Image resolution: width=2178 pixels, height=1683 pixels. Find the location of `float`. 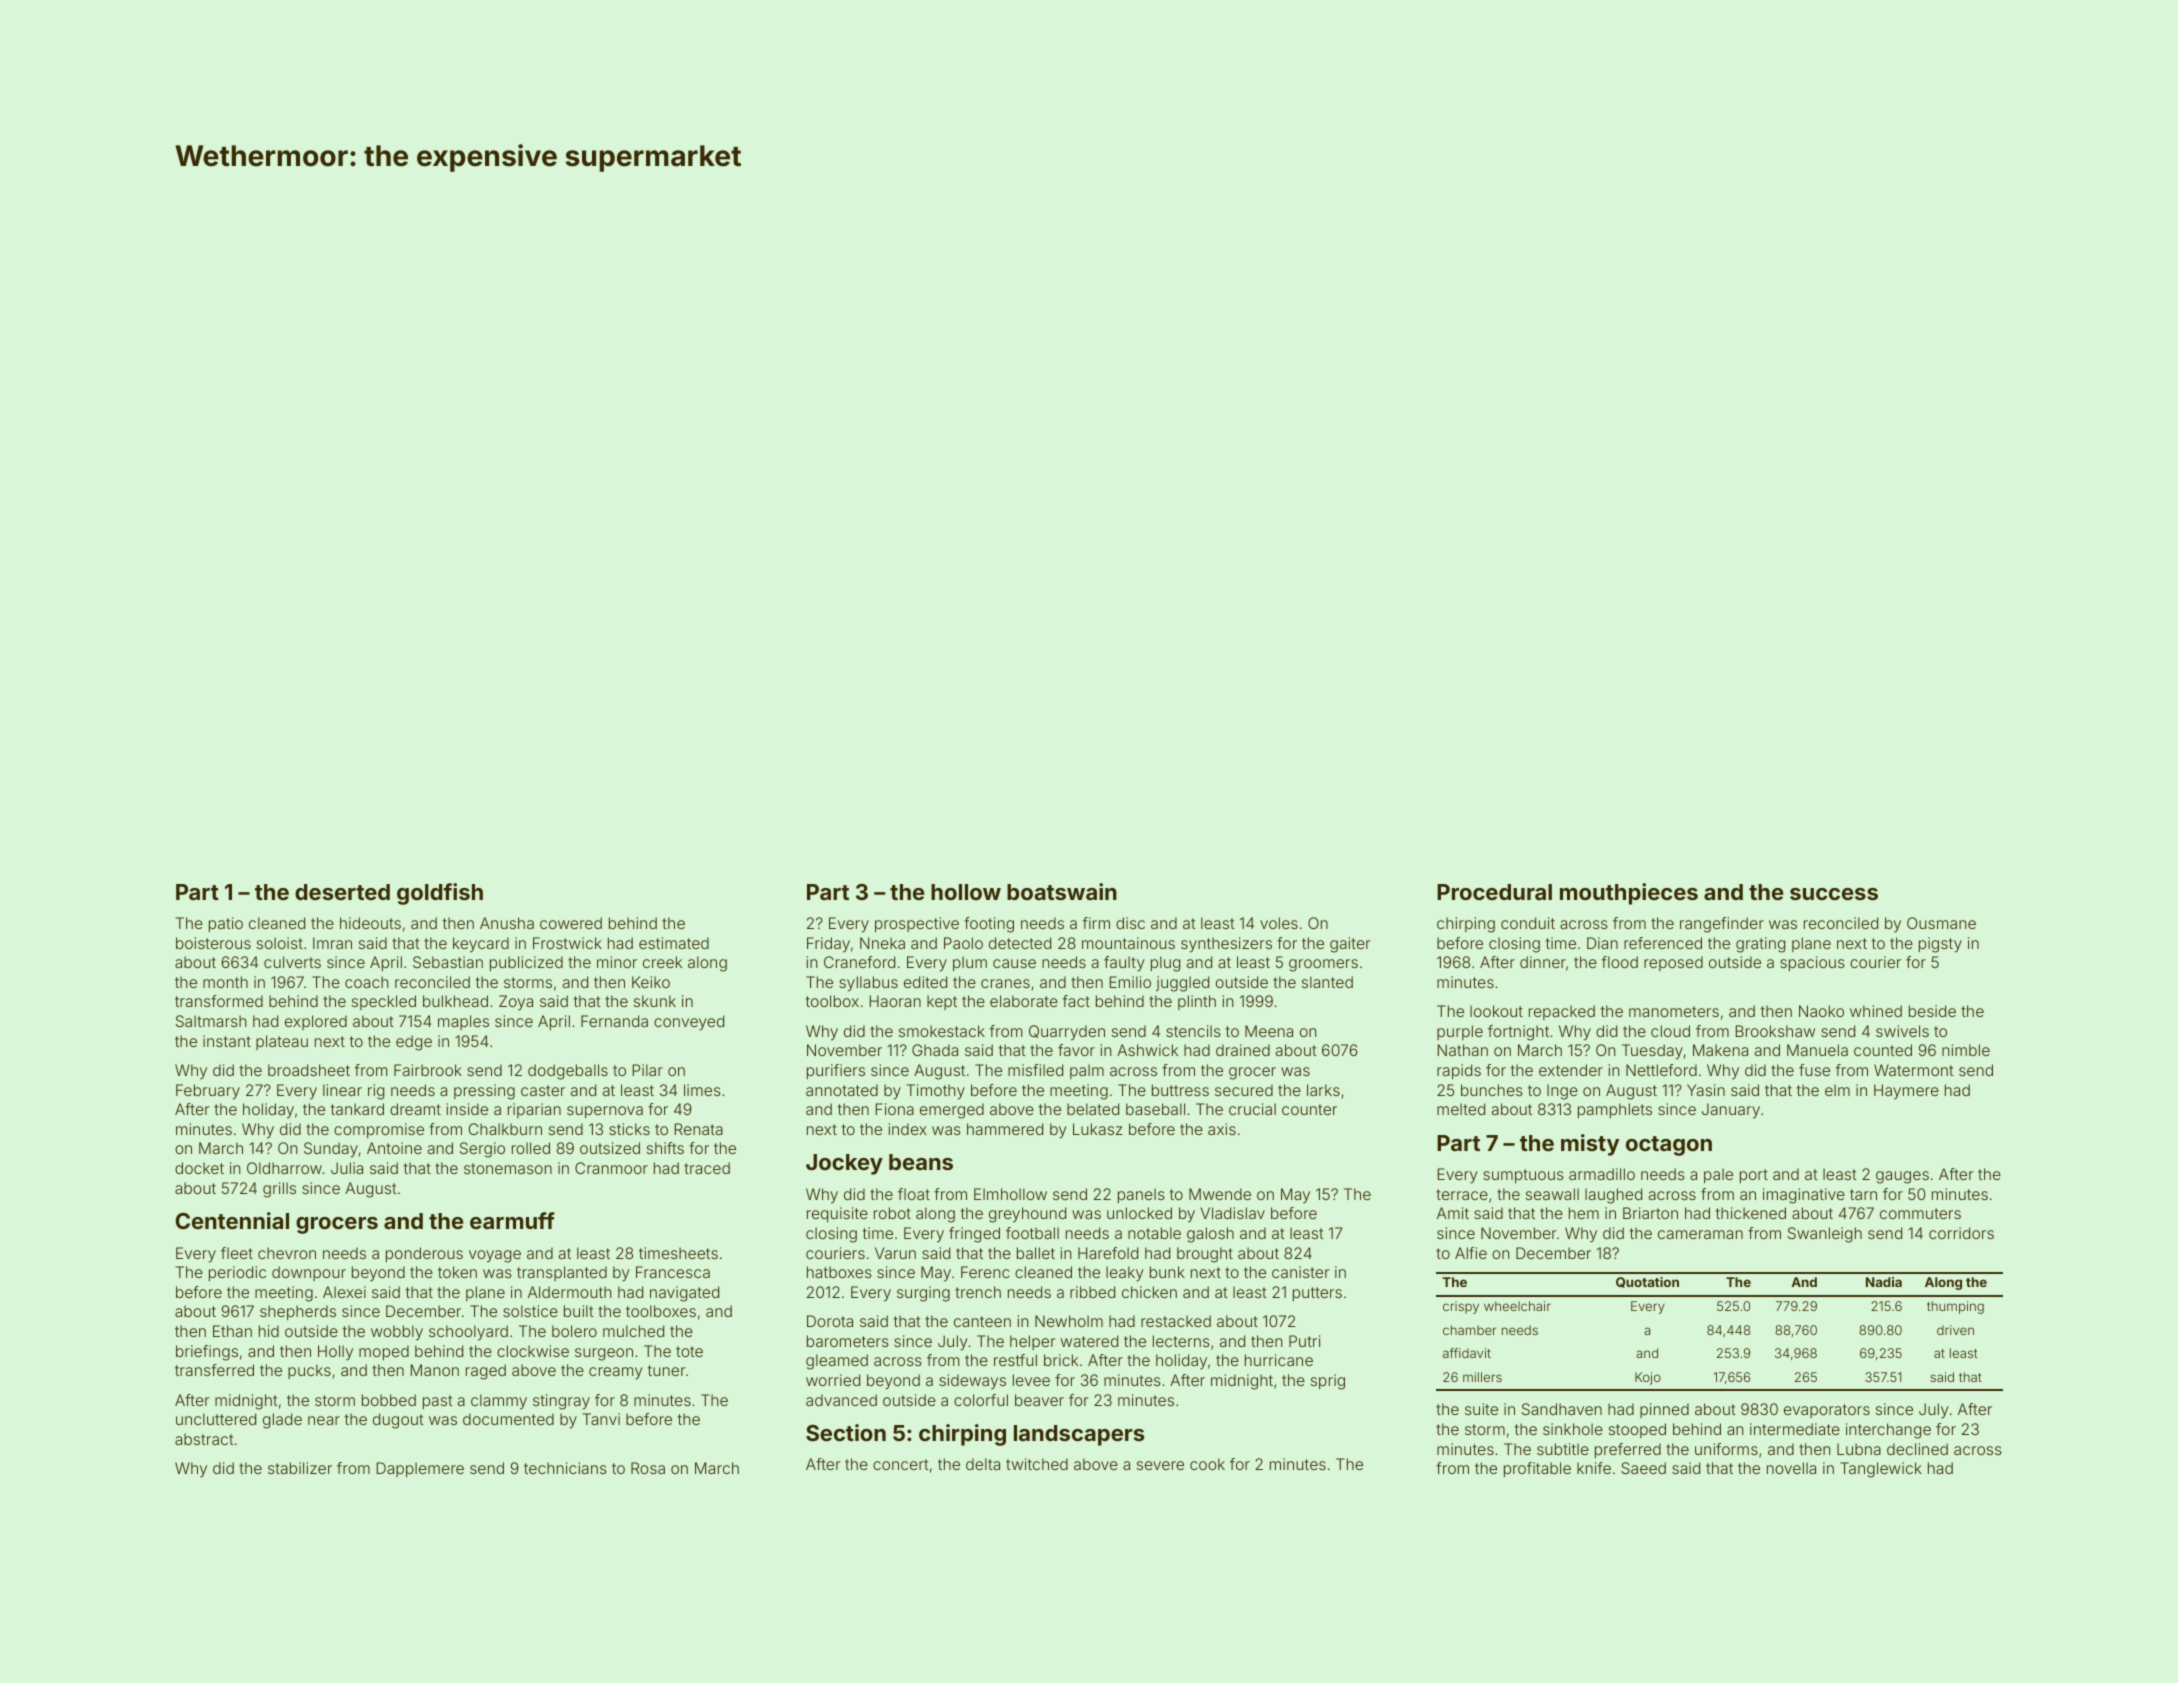

float is located at coordinates (914, 1194).
